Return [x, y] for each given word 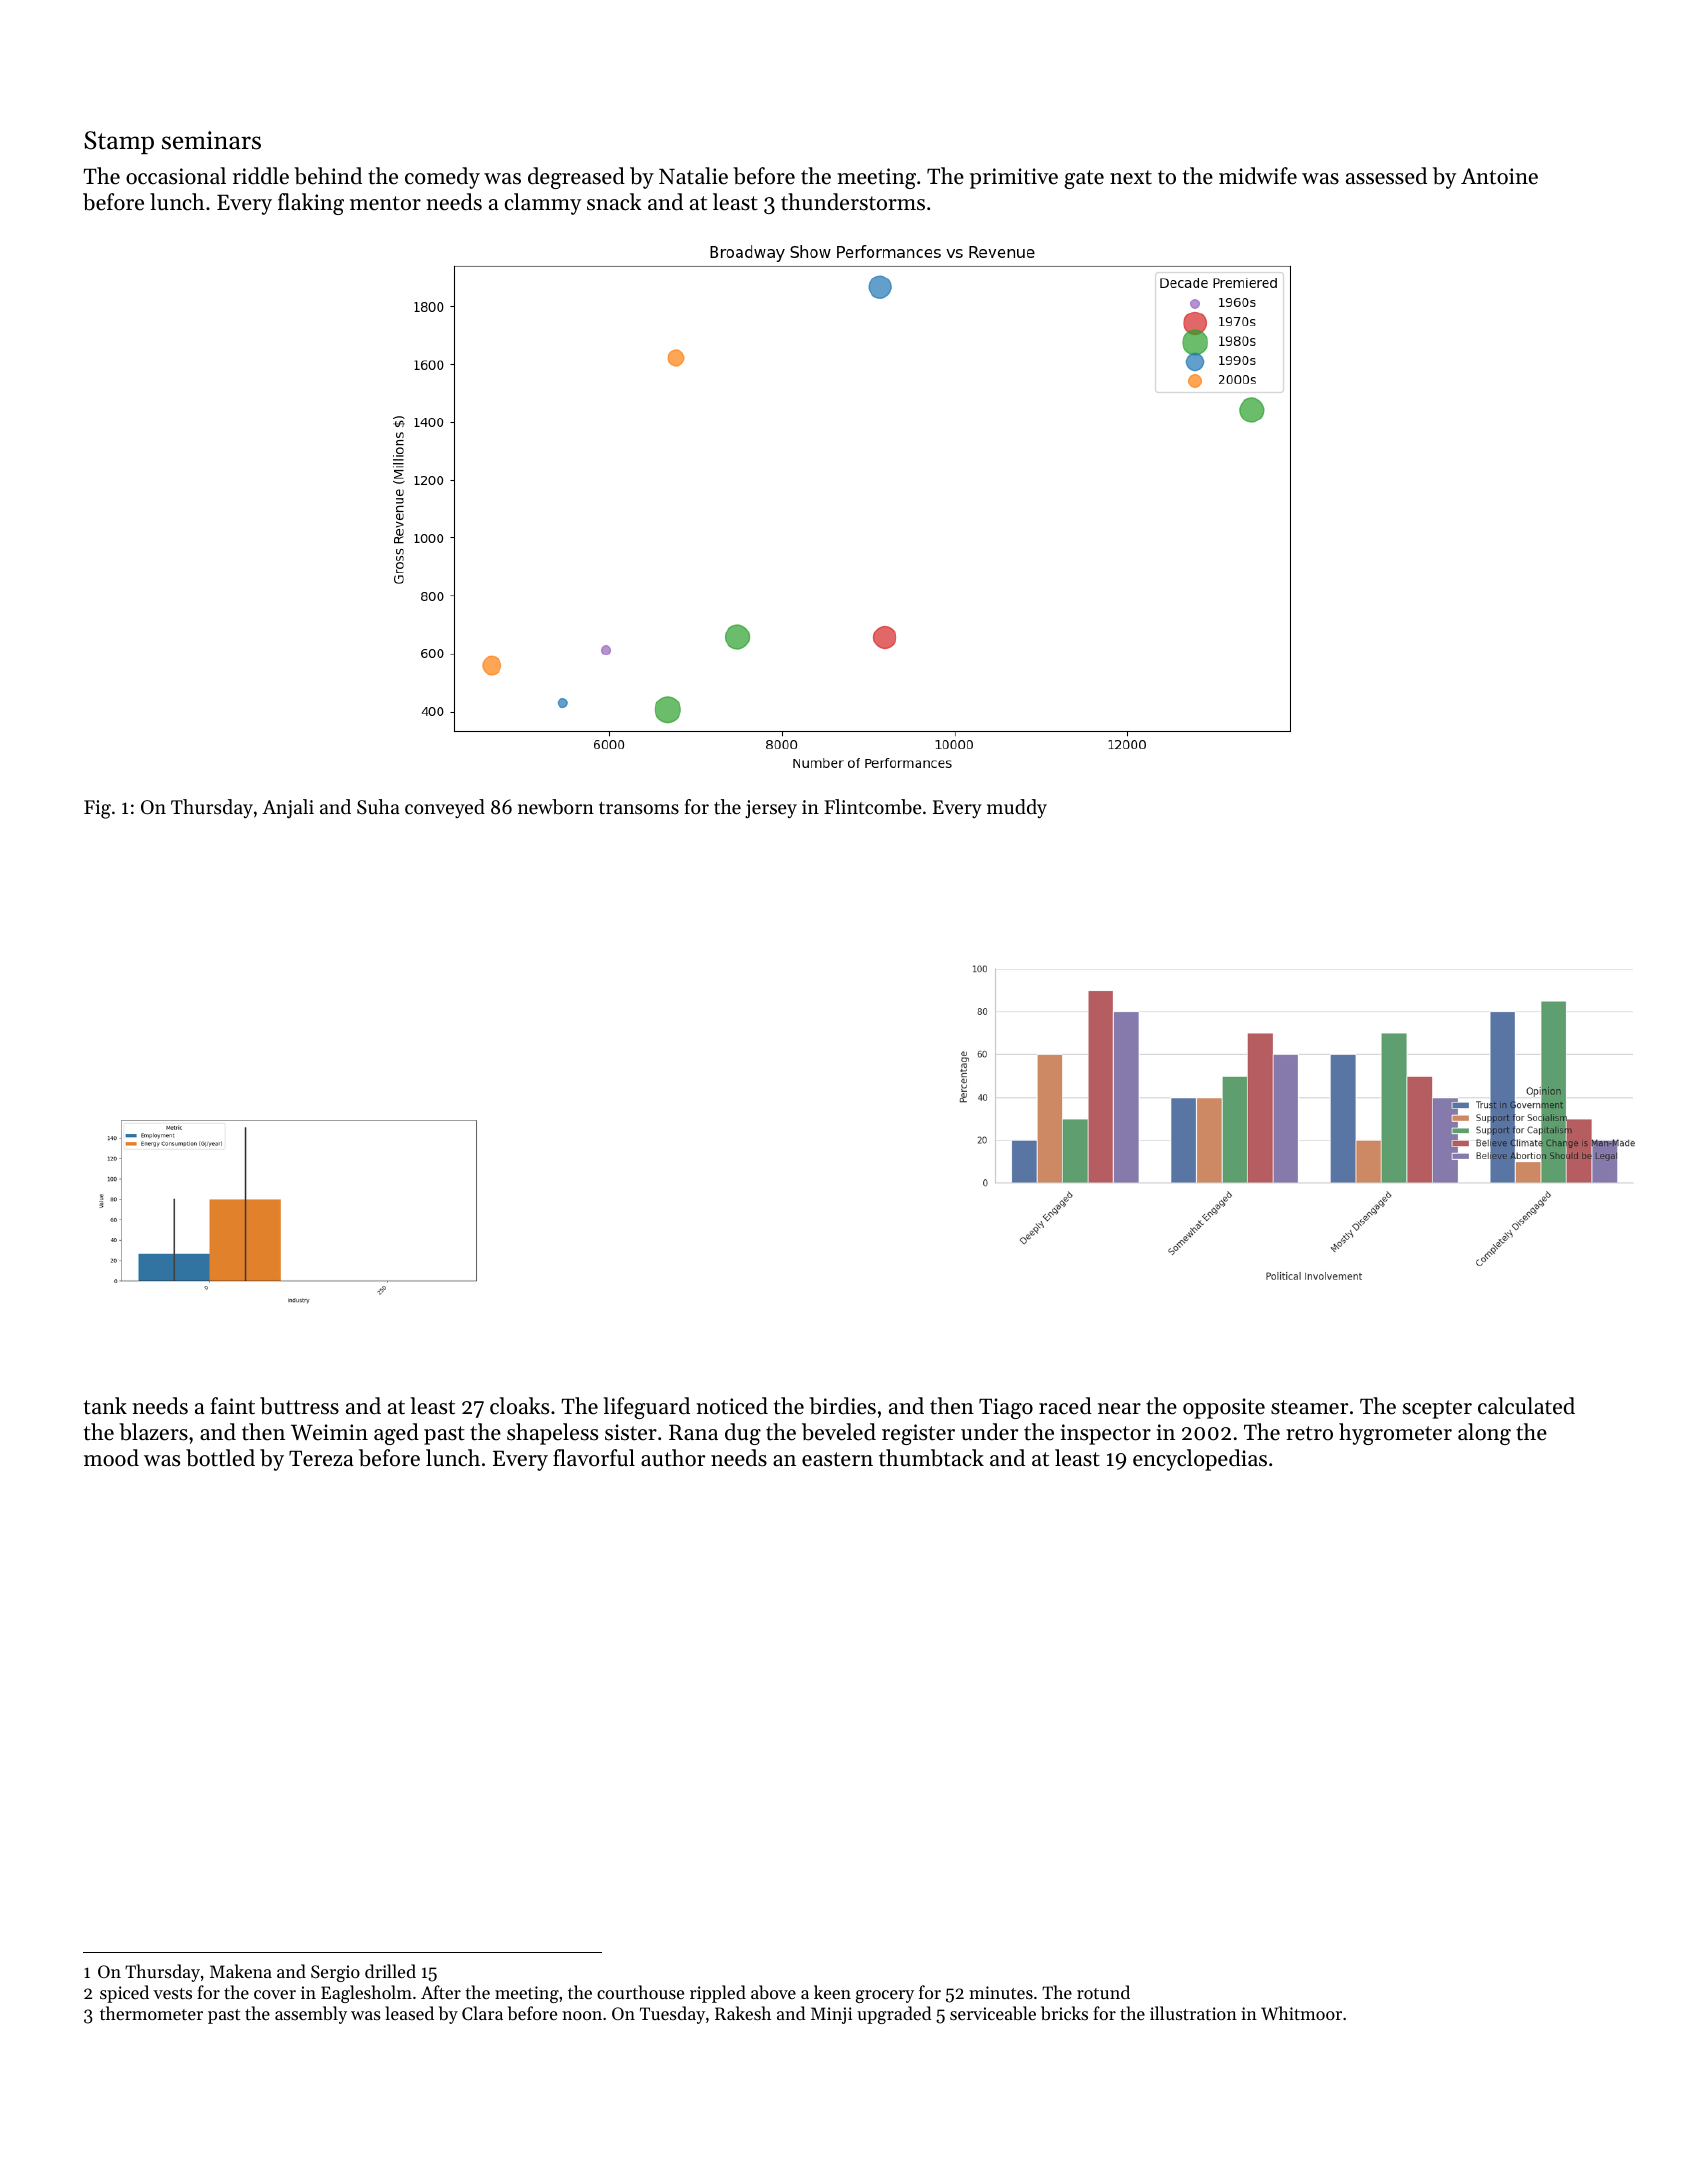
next [1131, 177]
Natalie [693, 176]
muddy [1017, 808]
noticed [732, 1406]
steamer [1309, 1407]
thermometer [151, 2013]
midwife [1258, 176]
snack [614, 202]
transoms [639, 808]
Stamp [119, 142]
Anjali [288, 809]
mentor [385, 203]
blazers [153, 1432]
